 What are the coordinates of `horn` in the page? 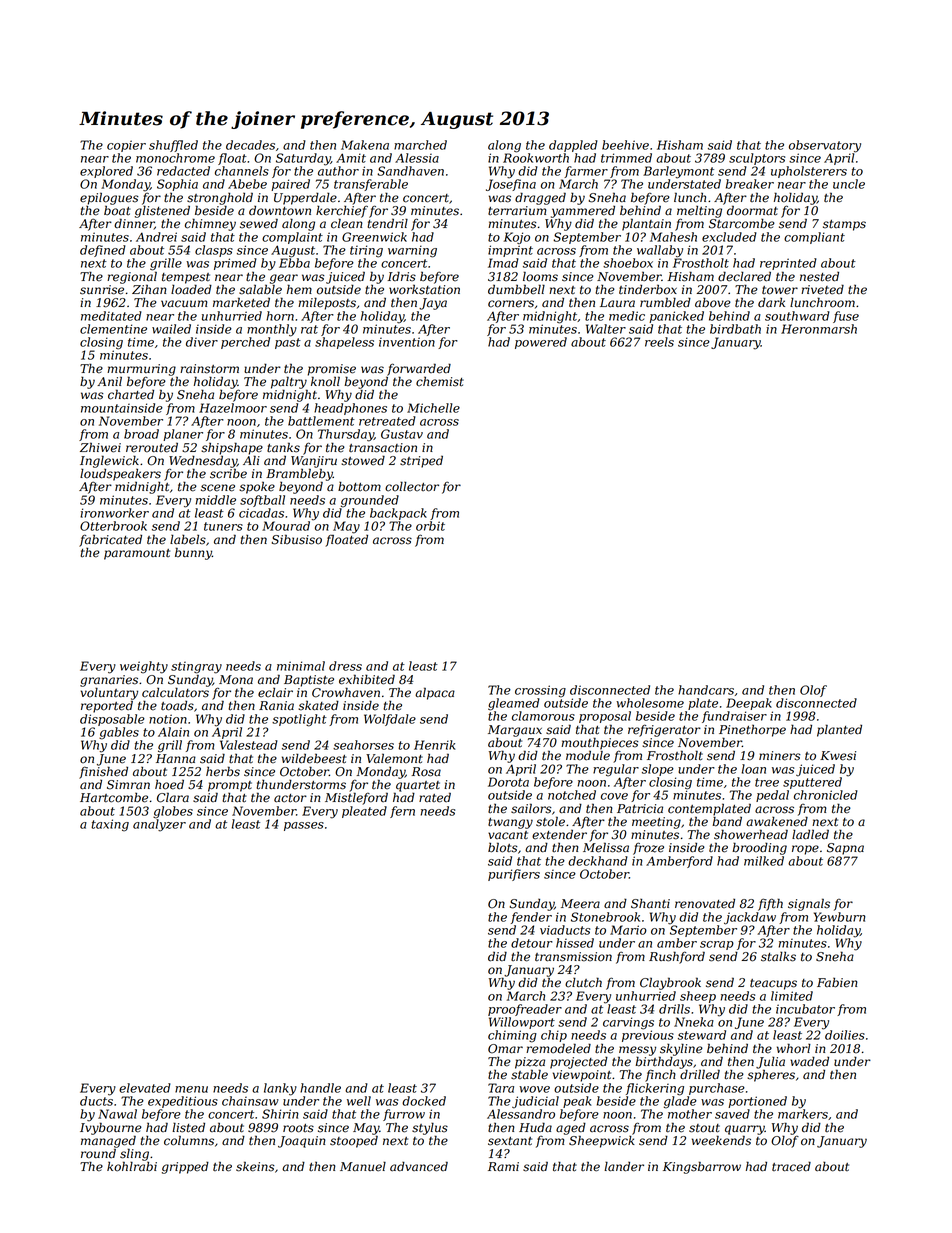 It's located at (280, 316).
